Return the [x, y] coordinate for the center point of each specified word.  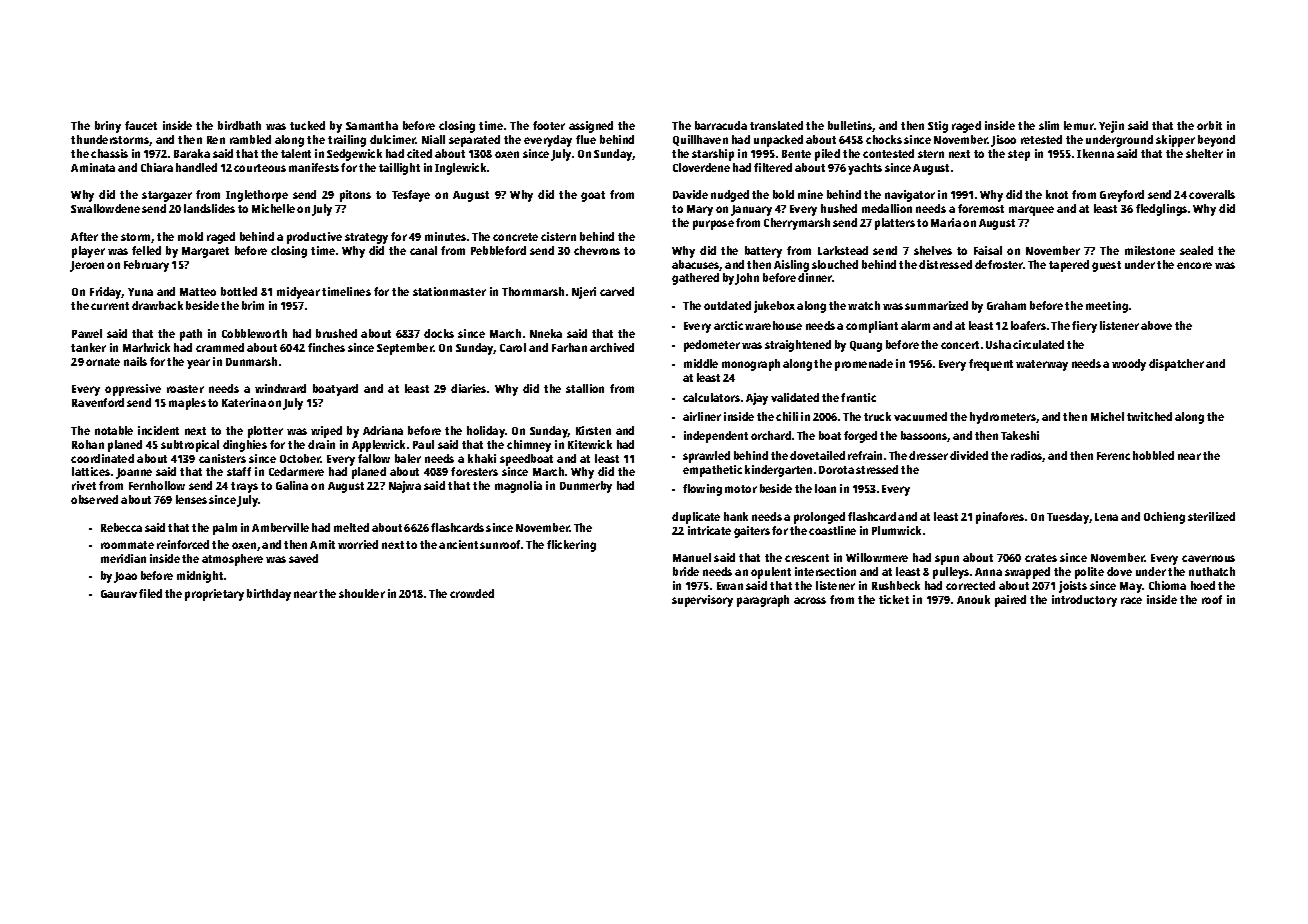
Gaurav [119, 594]
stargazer [167, 196]
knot [1057, 194]
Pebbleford [498, 250]
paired [1010, 601]
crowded [472, 593]
